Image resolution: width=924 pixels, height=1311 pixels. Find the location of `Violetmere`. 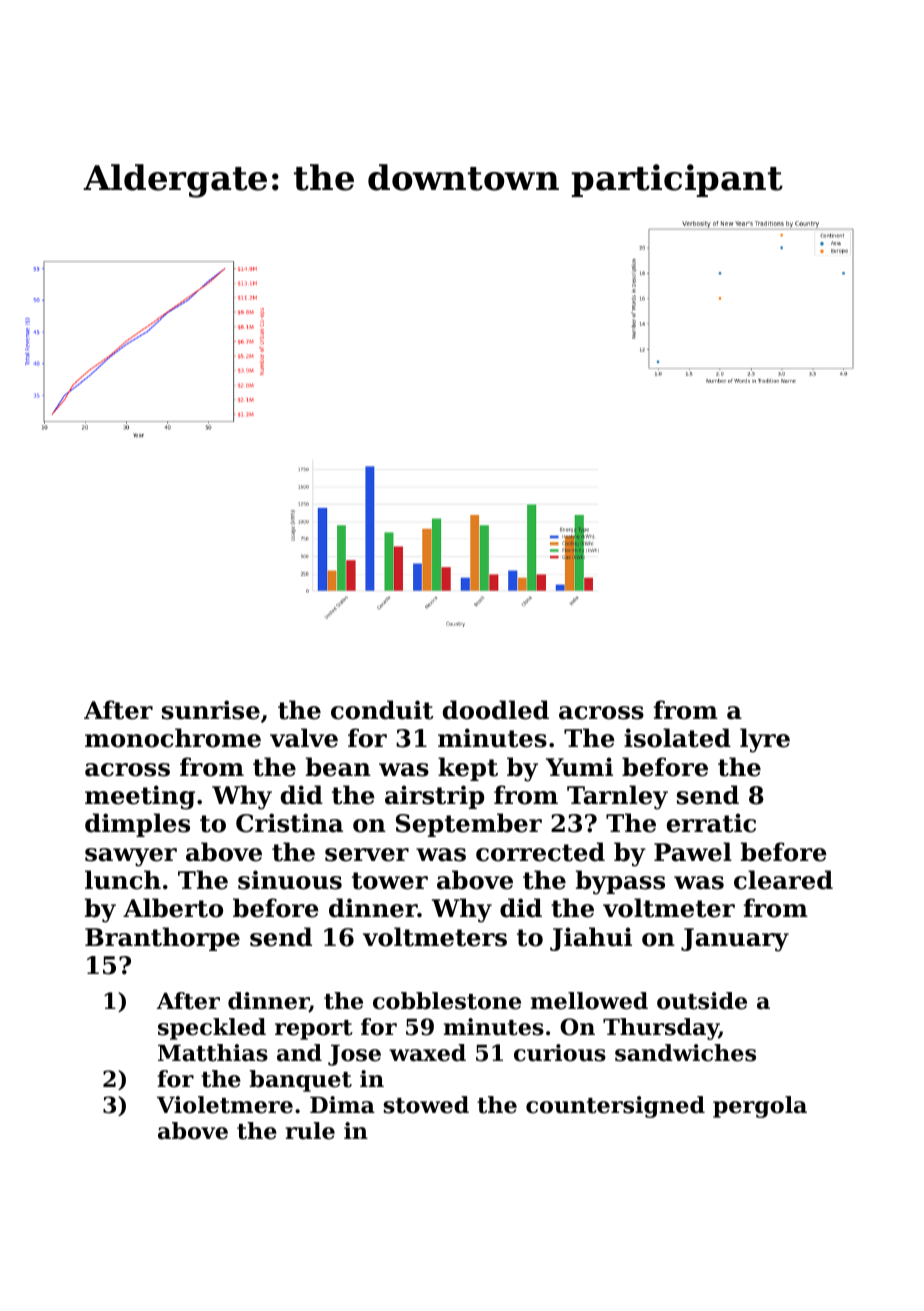

Violetmere is located at coordinates (225, 1105).
